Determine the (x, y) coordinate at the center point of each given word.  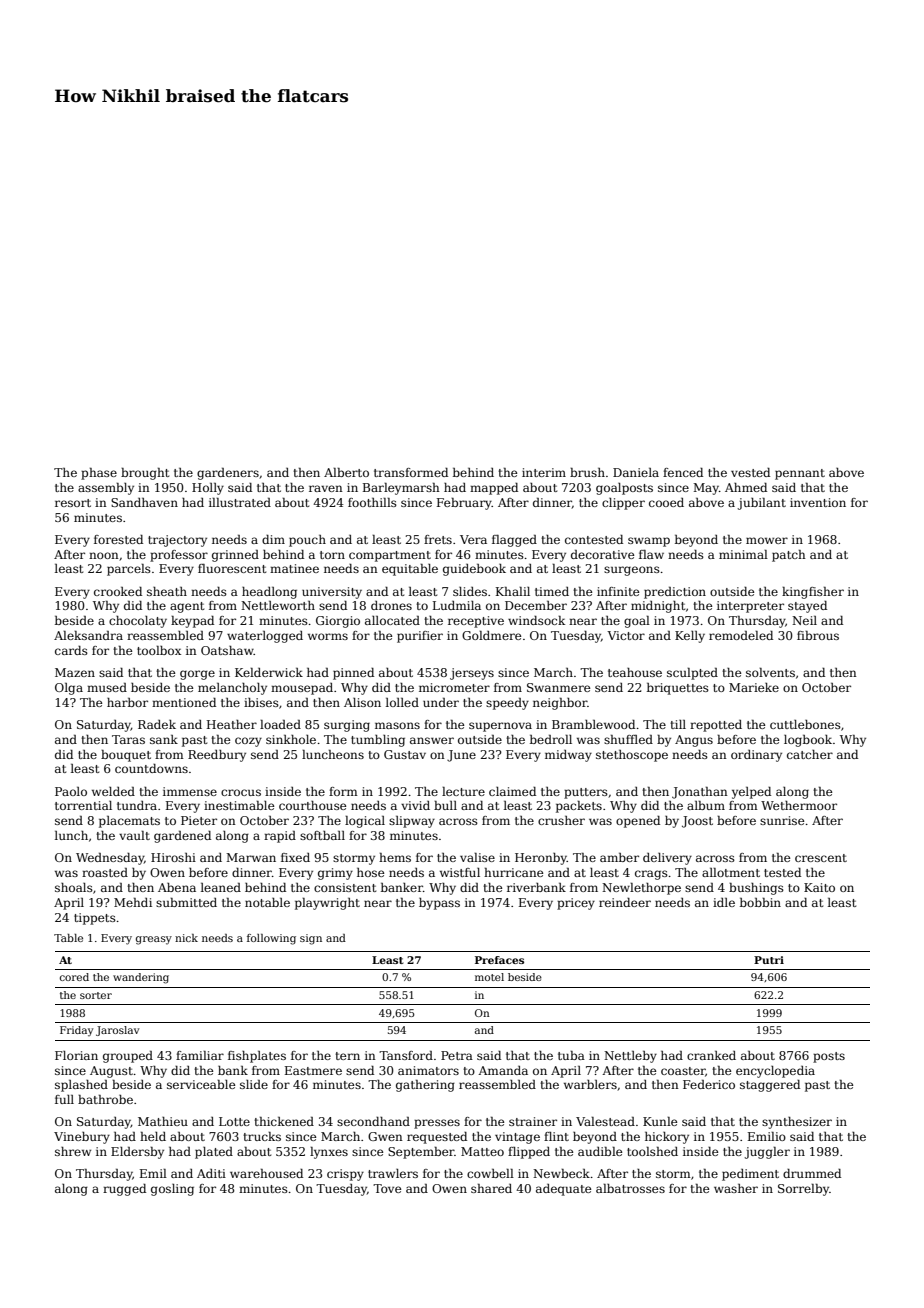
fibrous (818, 635)
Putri (769, 960)
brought (145, 474)
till (678, 724)
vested (750, 472)
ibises (261, 702)
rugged (124, 1190)
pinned (353, 674)
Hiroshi (173, 857)
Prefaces (499, 960)
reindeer (625, 902)
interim (544, 472)
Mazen (75, 672)
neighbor (560, 704)
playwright (327, 904)
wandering (141, 978)
